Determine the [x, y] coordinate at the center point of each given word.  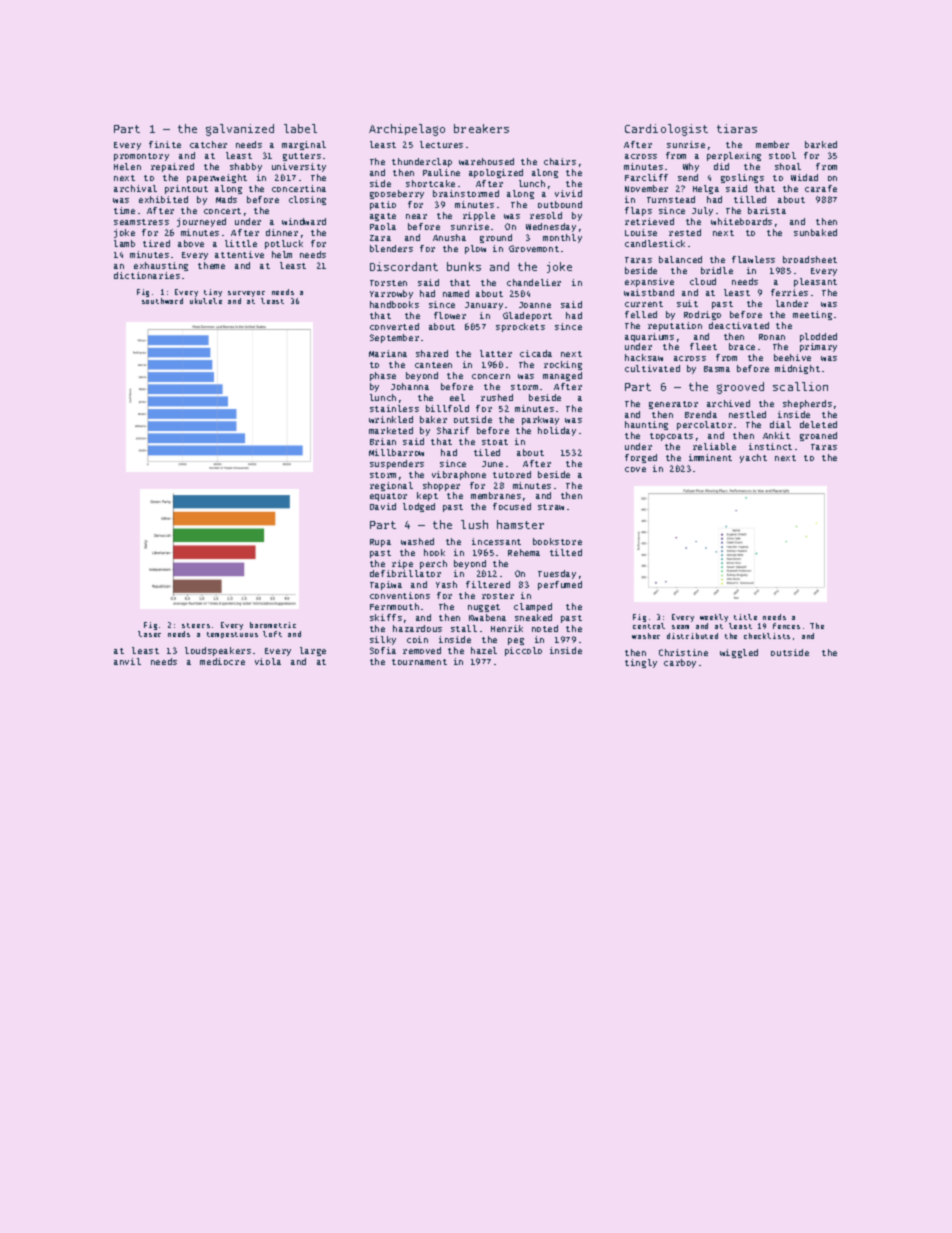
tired [156, 243]
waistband [649, 292]
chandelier [534, 282]
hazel [484, 650]
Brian [383, 441]
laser [149, 634]
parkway [540, 420]
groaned [818, 436]
